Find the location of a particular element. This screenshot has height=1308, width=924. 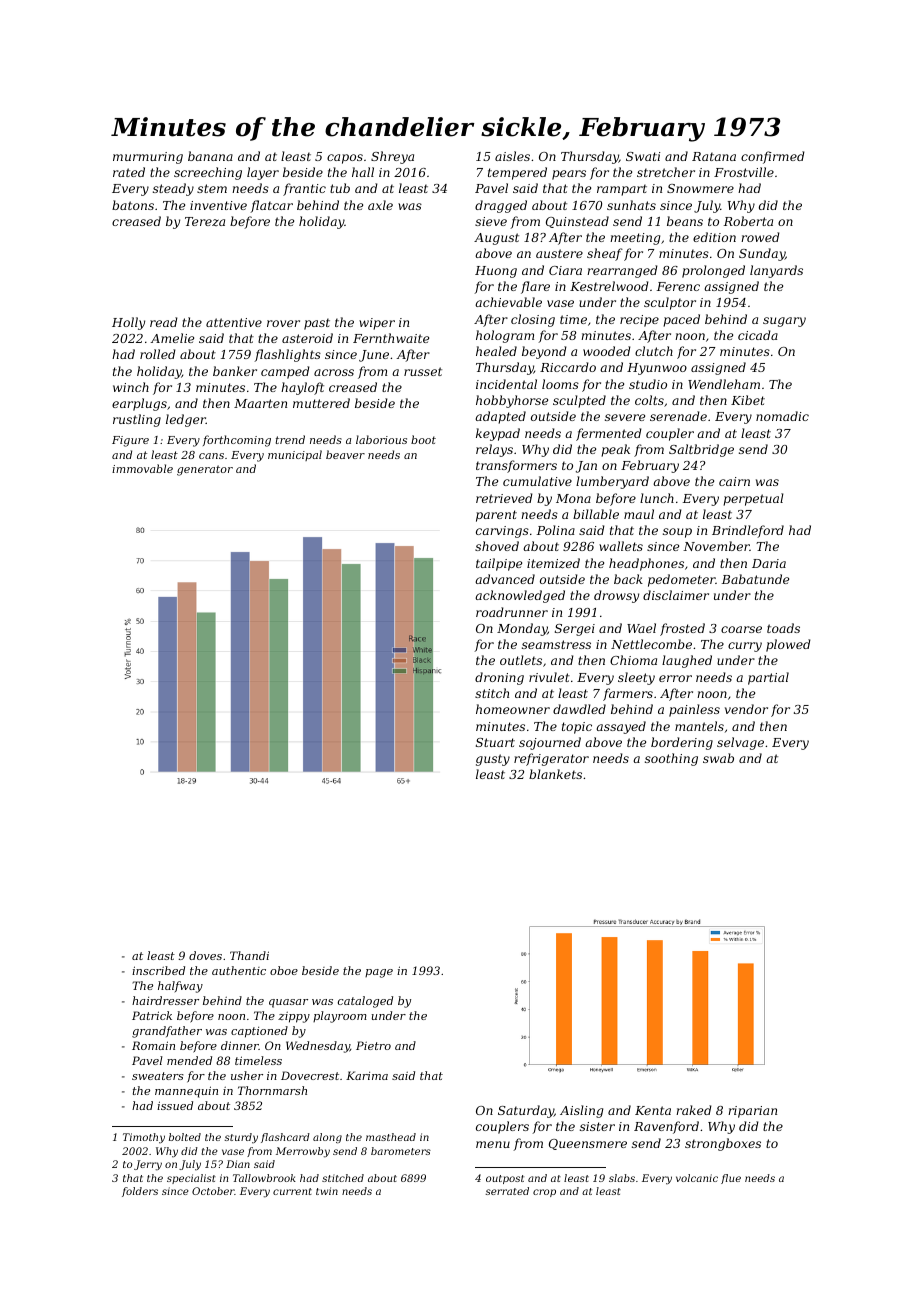

generator is located at coordinates (205, 470).
